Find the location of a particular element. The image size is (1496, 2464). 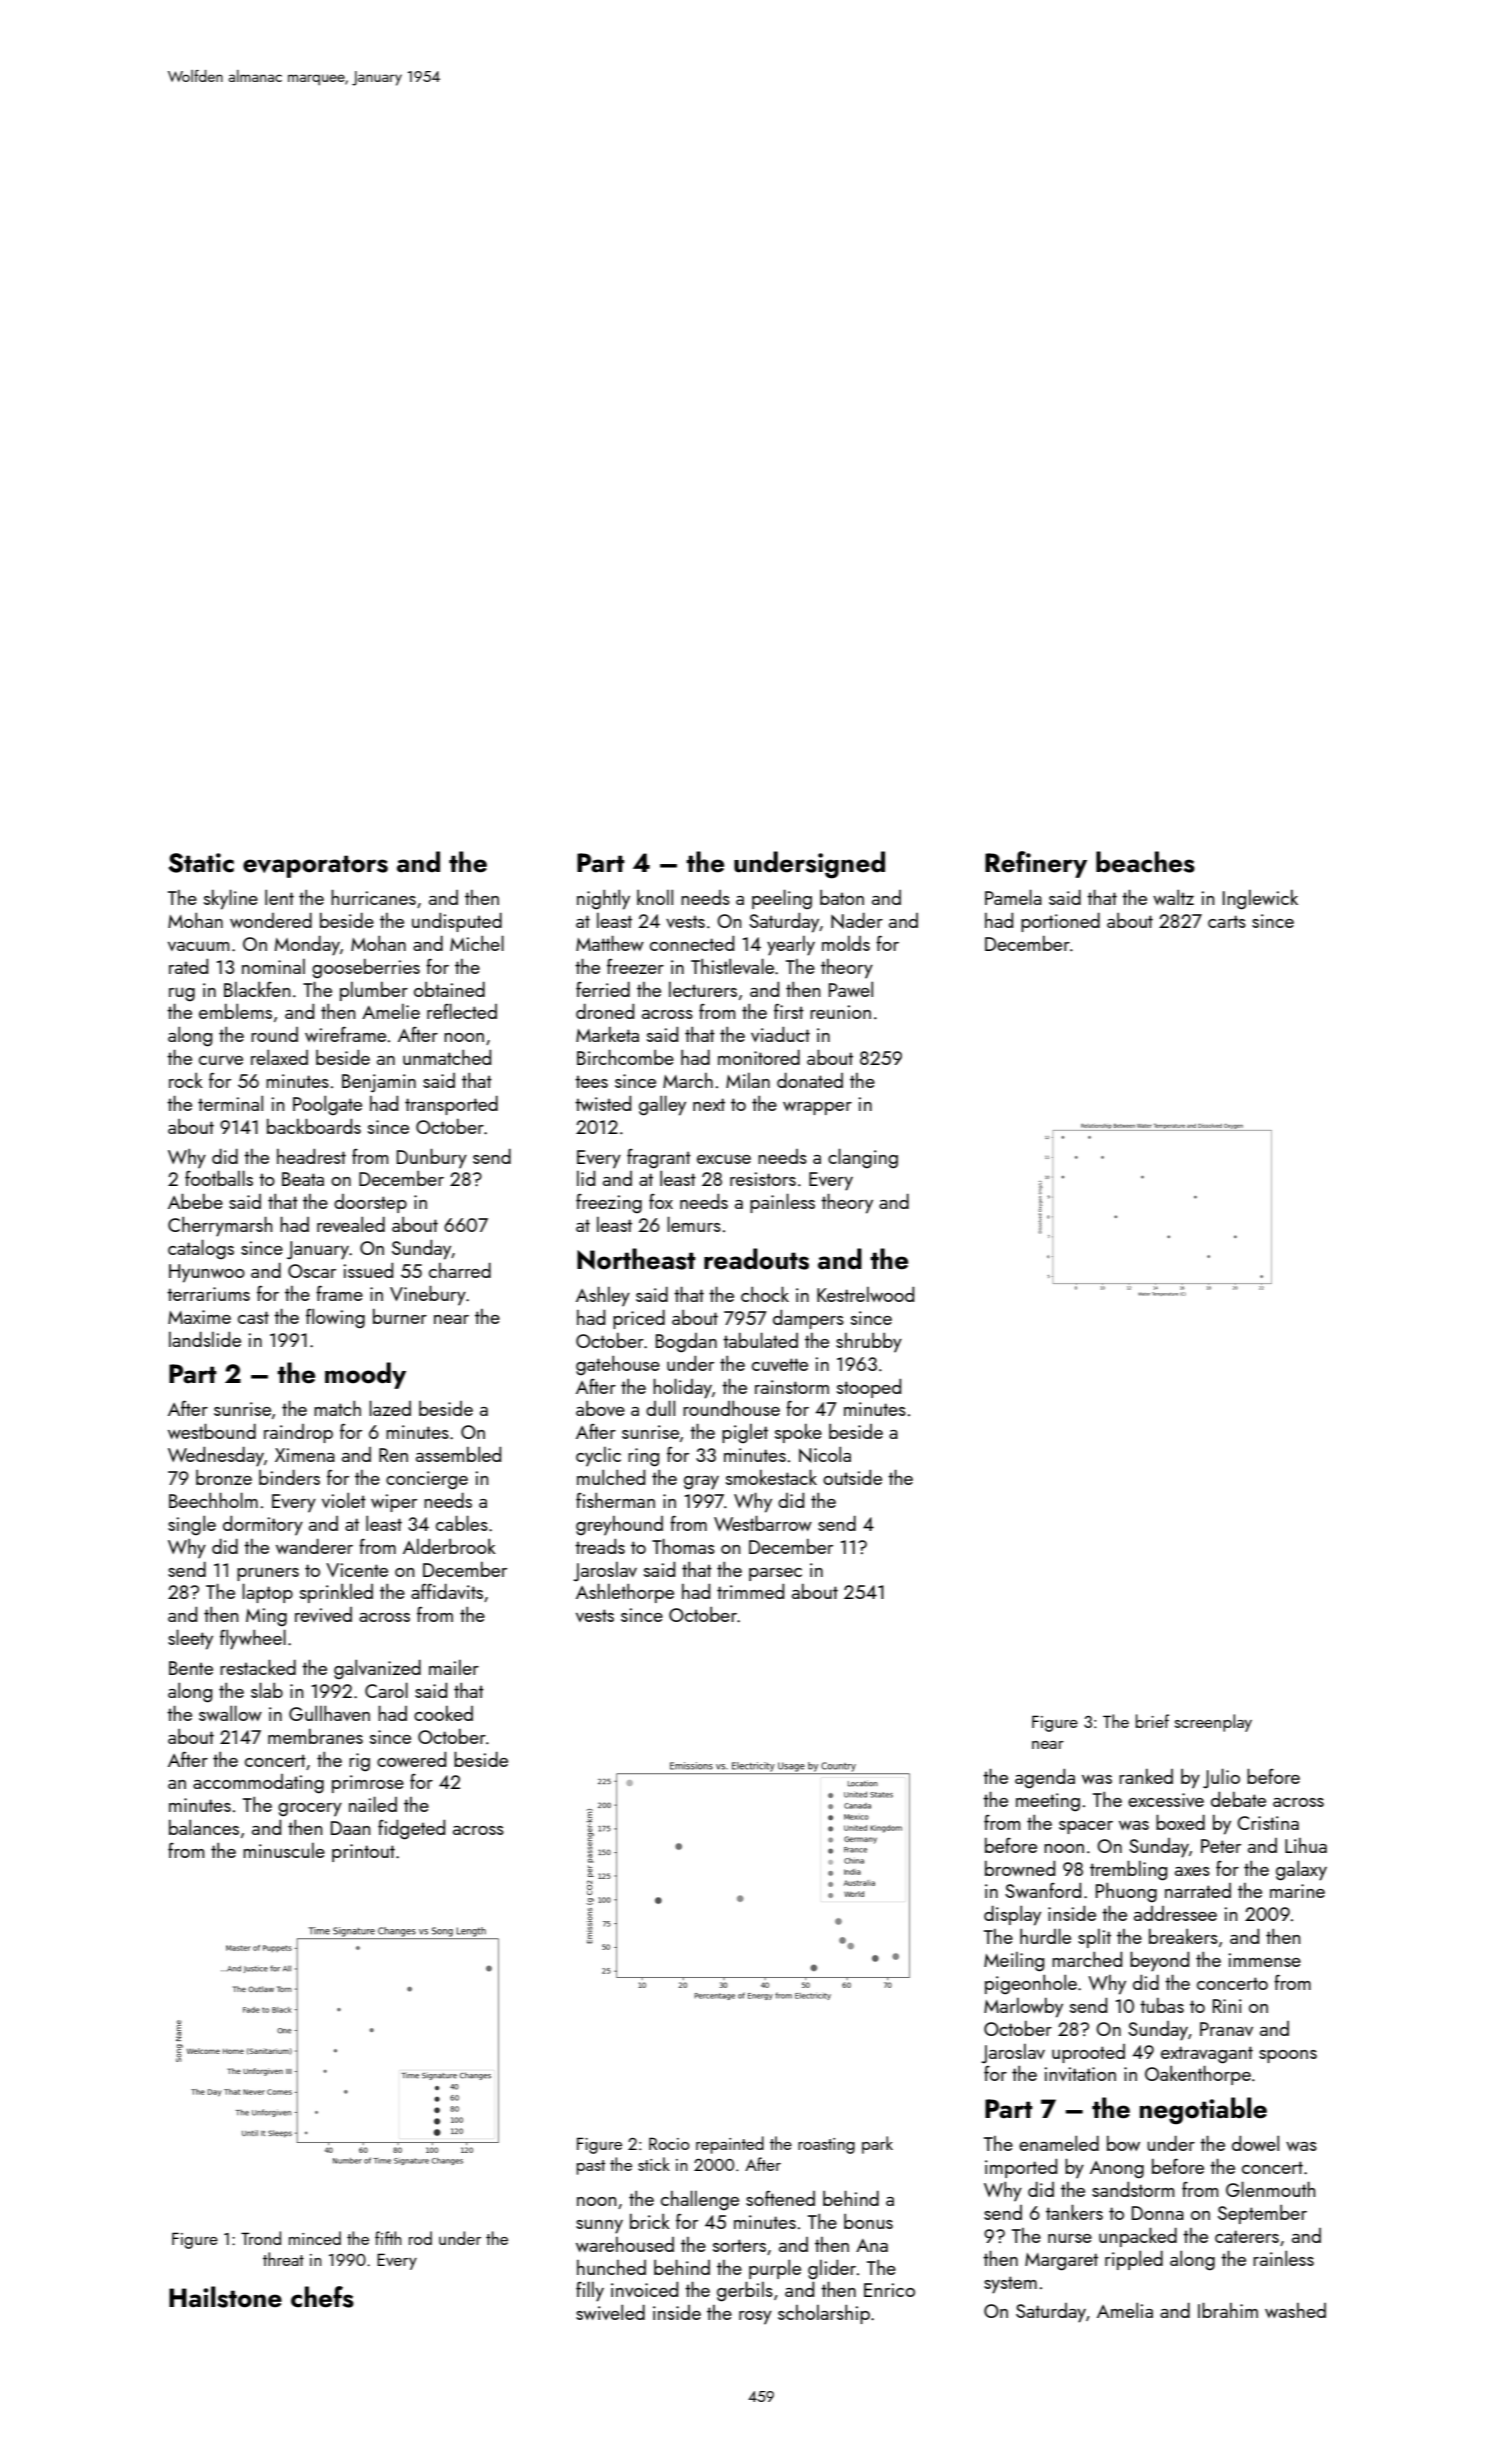

Amelie is located at coordinates (391, 1011).
